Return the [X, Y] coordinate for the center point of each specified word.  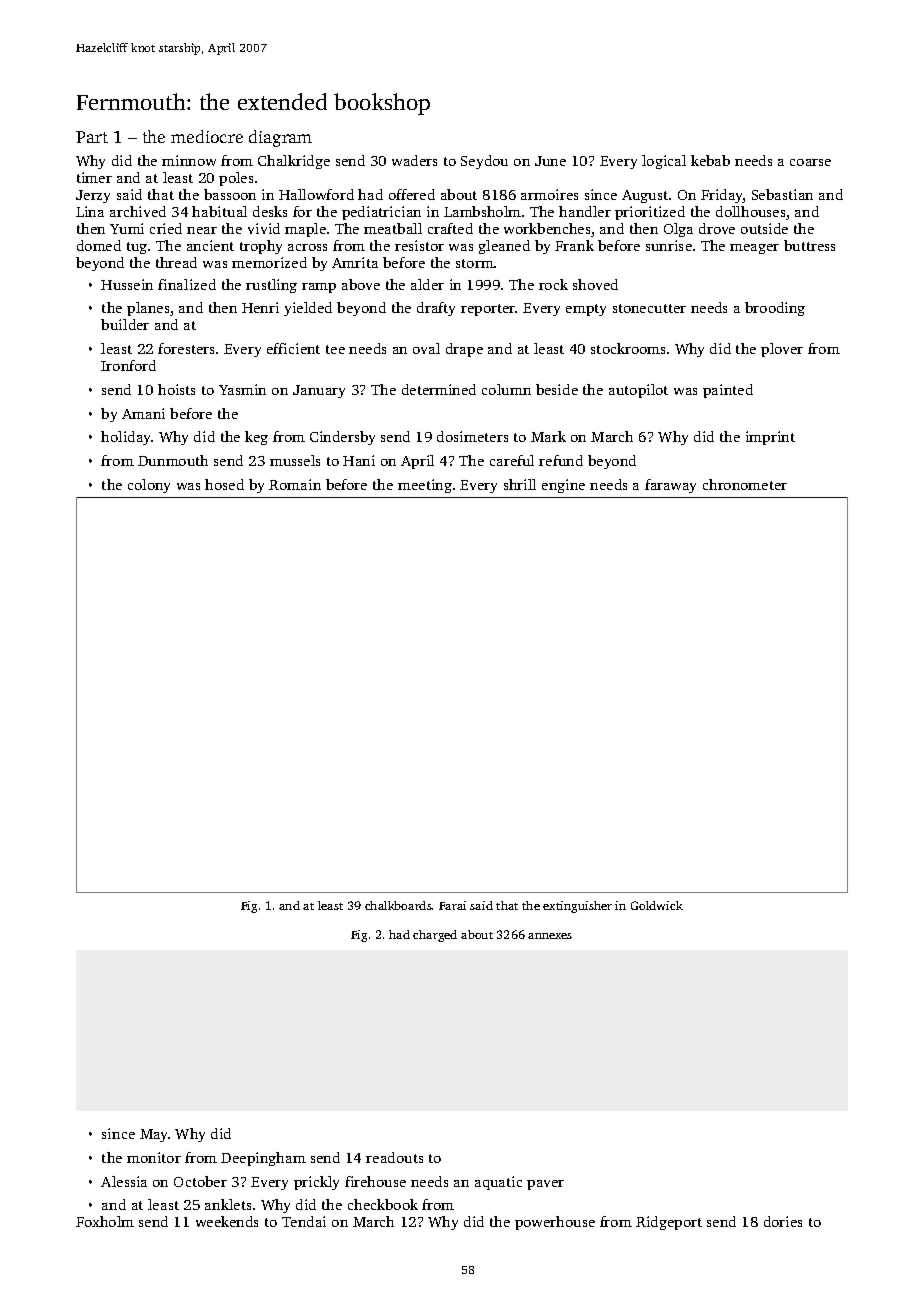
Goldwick [657, 905]
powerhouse [555, 1223]
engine [563, 486]
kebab [710, 160]
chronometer [745, 484]
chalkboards [398, 905]
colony [149, 486]
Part [92, 137]
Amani [143, 413]
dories [783, 1221]
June [550, 161]
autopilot [638, 391]
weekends [227, 1221]
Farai [452, 905]
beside [557, 389]
